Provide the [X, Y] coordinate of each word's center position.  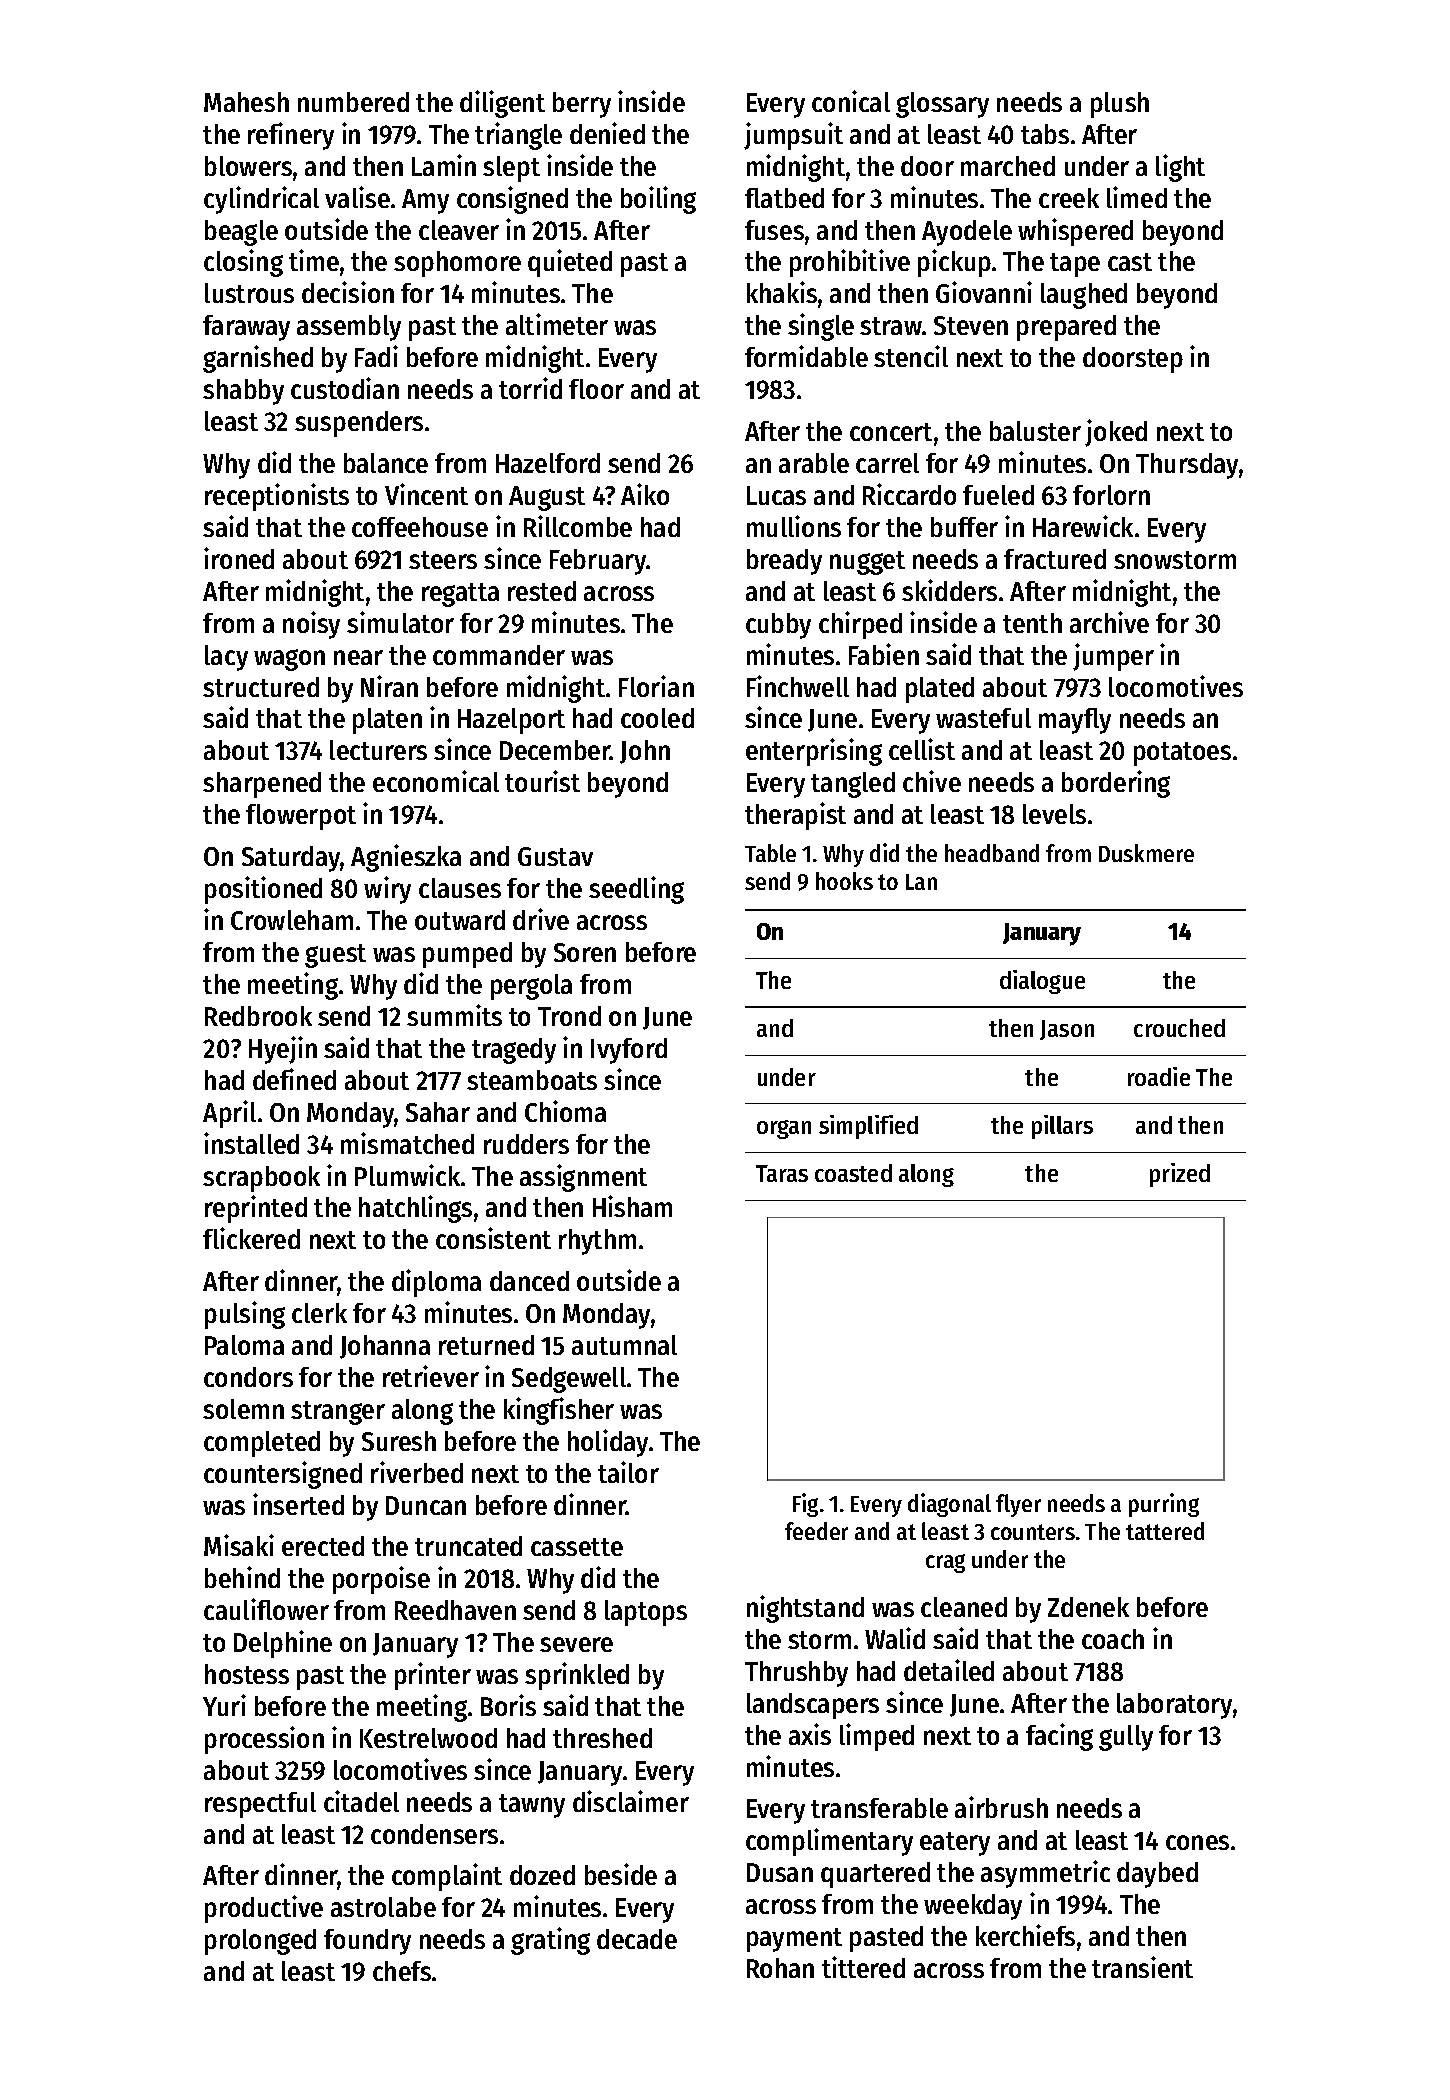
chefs [402, 1971]
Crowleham [292, 920]
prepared [1066, 328]
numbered [353, 102]
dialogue [1042, 982]
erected [323, 1546]
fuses [774, 230]
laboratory [1174, 1706]
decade [637, 1939]
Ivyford [629, 1051]
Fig [805, 1505]
